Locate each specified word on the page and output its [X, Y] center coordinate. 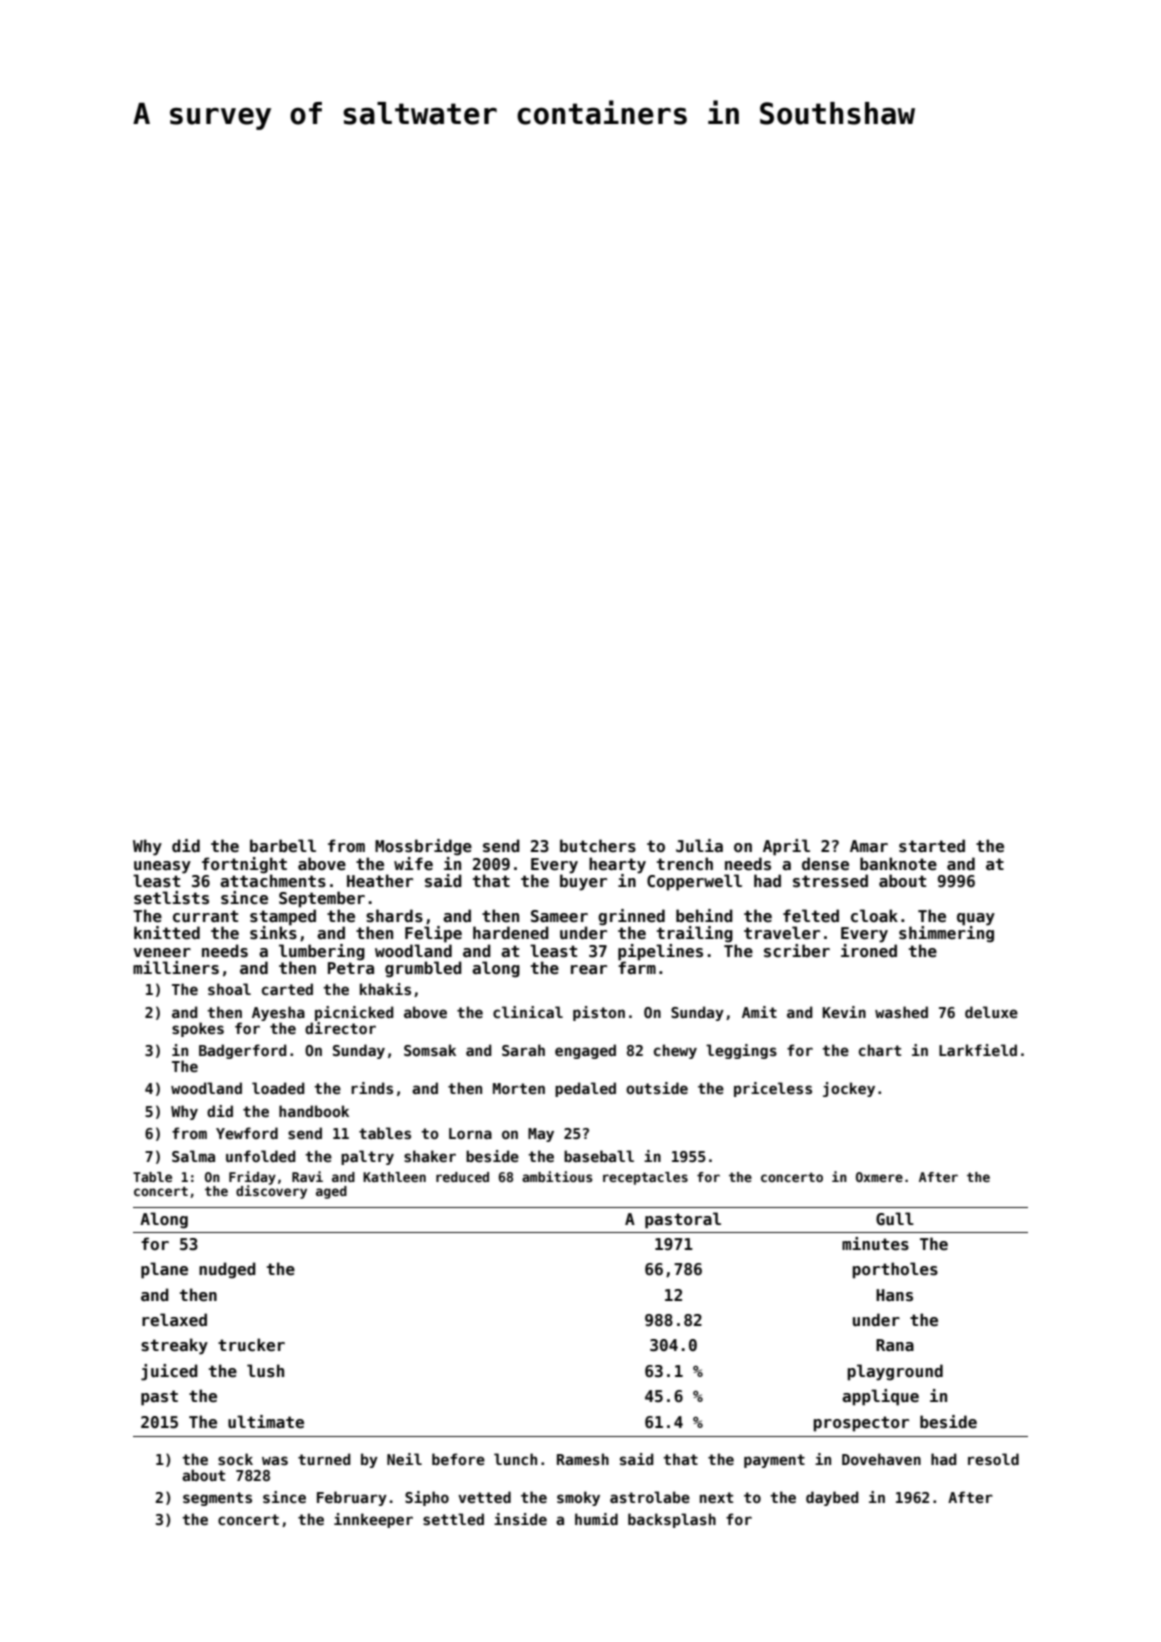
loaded [278, 1088]
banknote [898, 864]
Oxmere [879, 1177]
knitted [167, 933]
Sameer [559, 916]
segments [217, 1499]
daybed [832, 1498]
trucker [251, 1345]
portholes [895, 1270]
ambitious [557, 1176]
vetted [484, 1497]
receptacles [645, 1178]
